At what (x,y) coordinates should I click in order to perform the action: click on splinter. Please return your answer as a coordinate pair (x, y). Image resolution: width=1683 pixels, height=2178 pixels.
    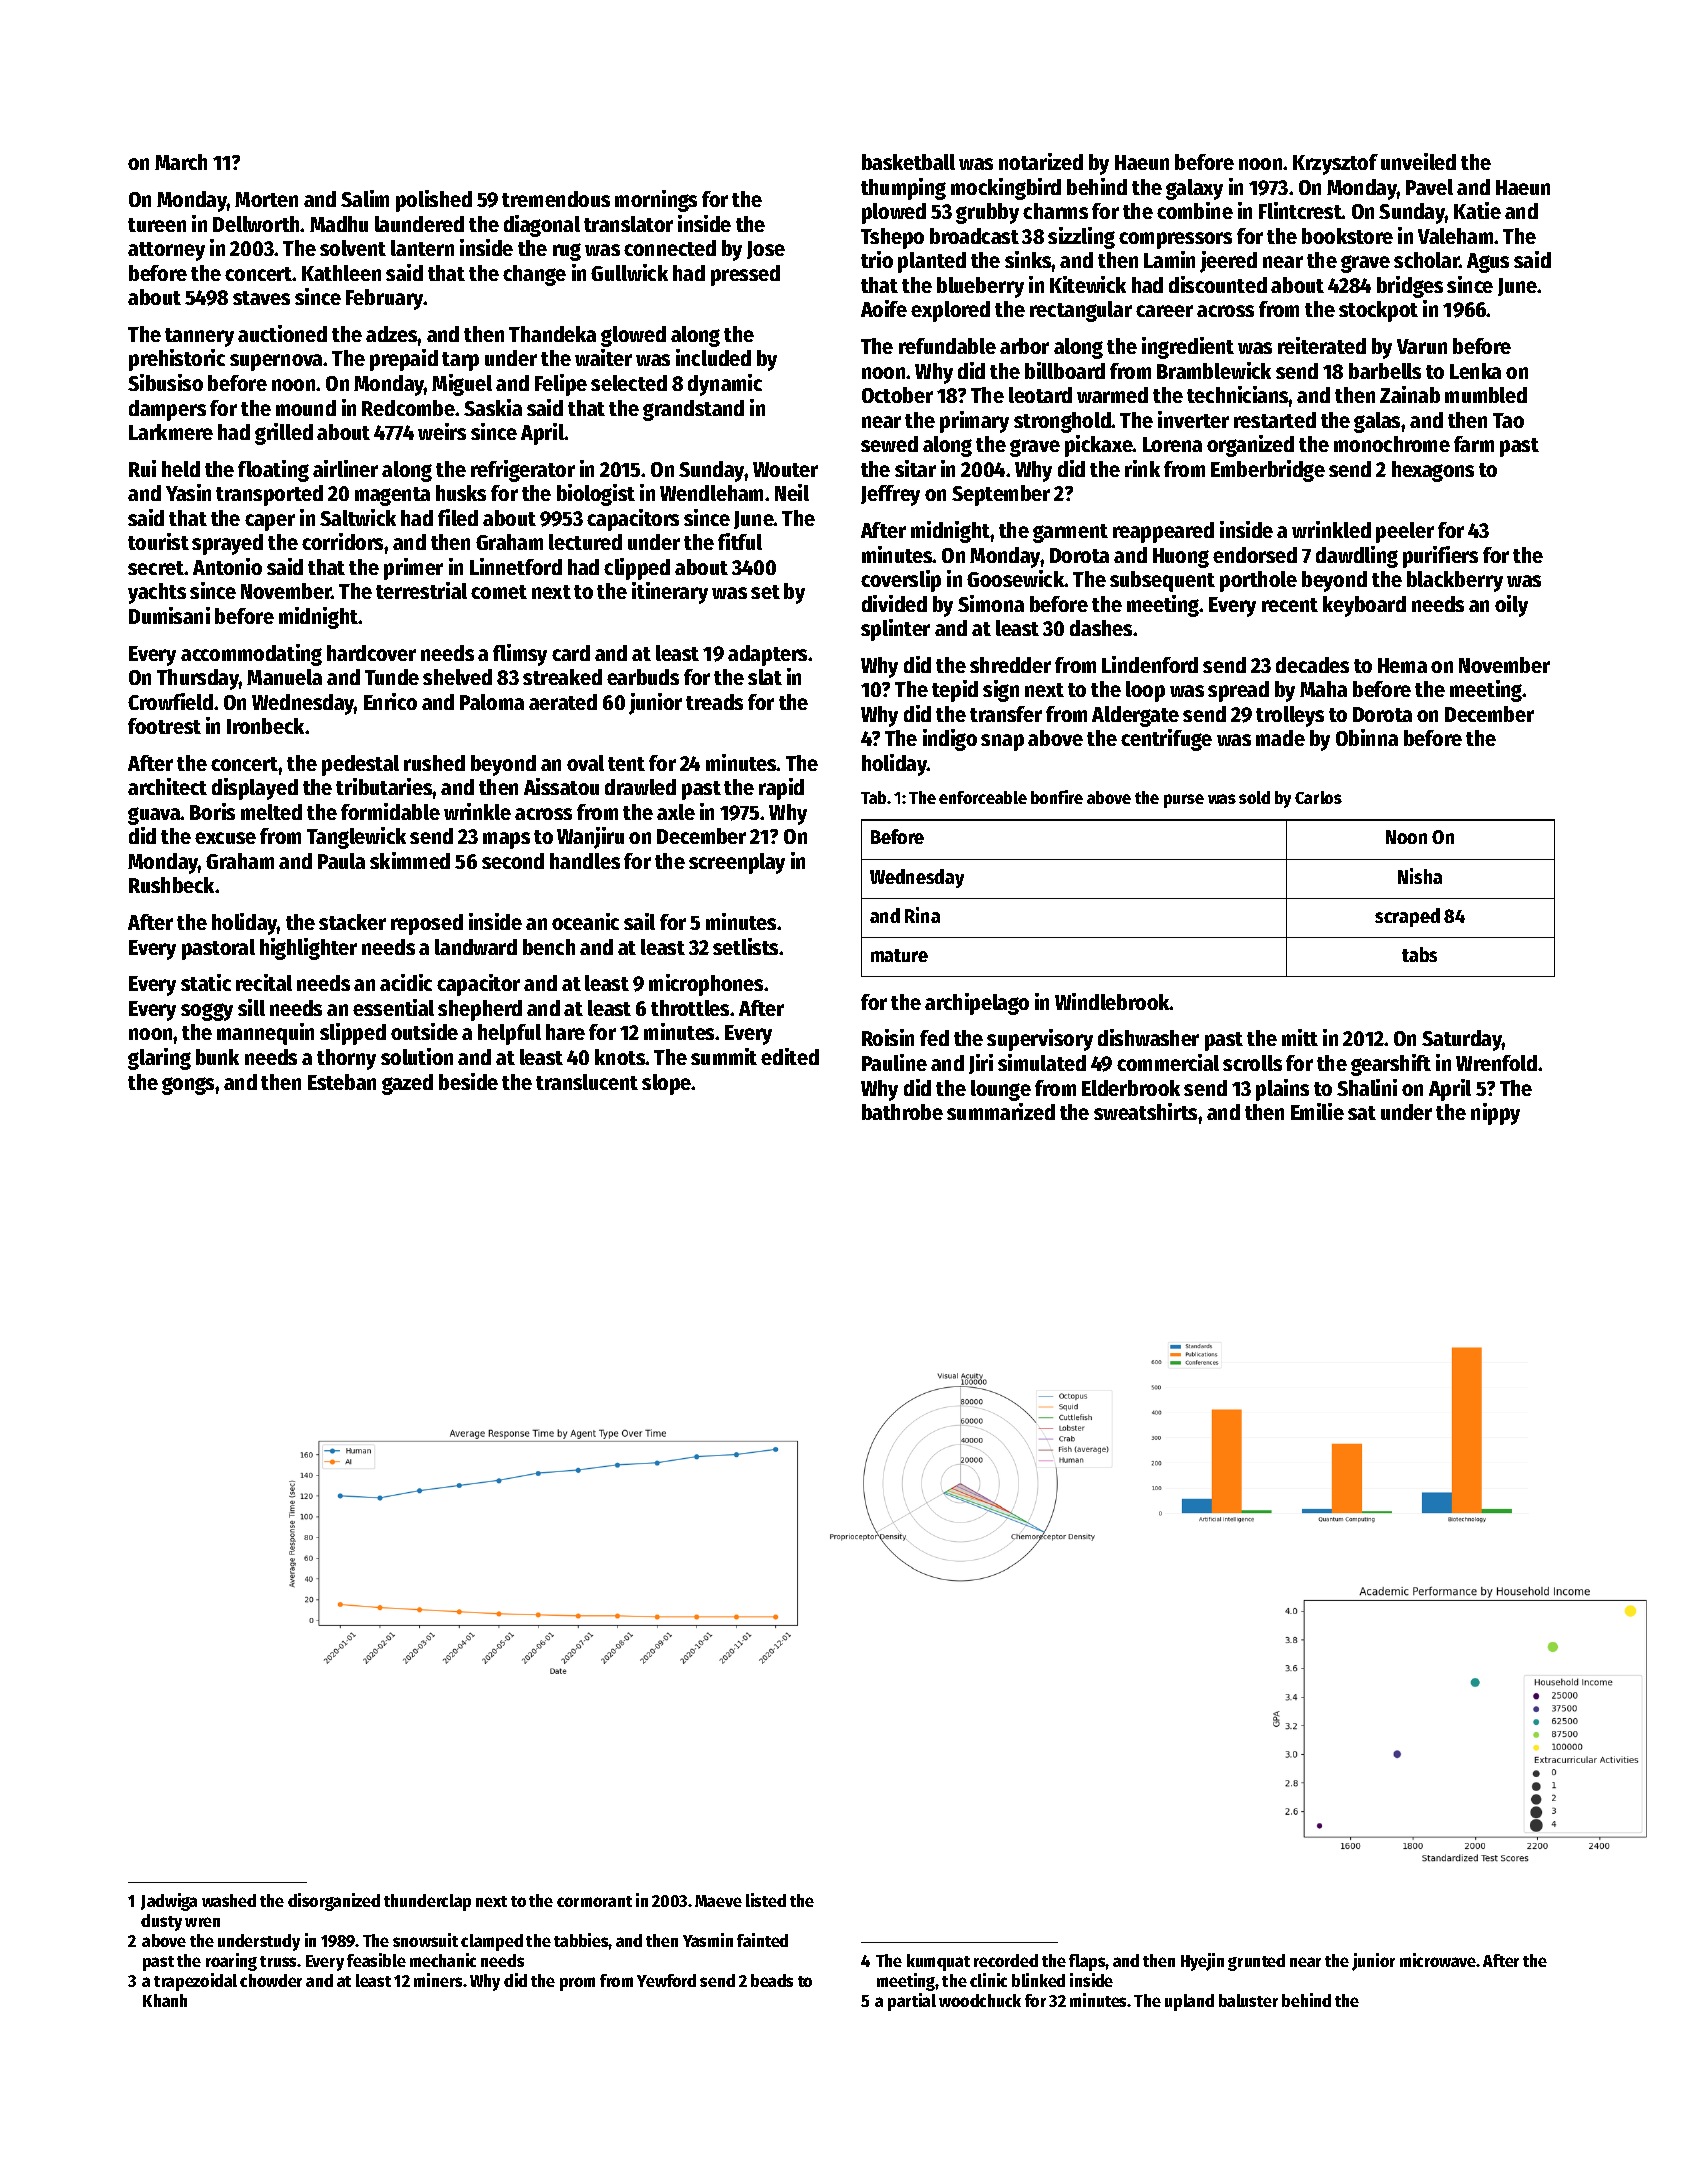
    Looking at the image, I should click on (895, 630).
